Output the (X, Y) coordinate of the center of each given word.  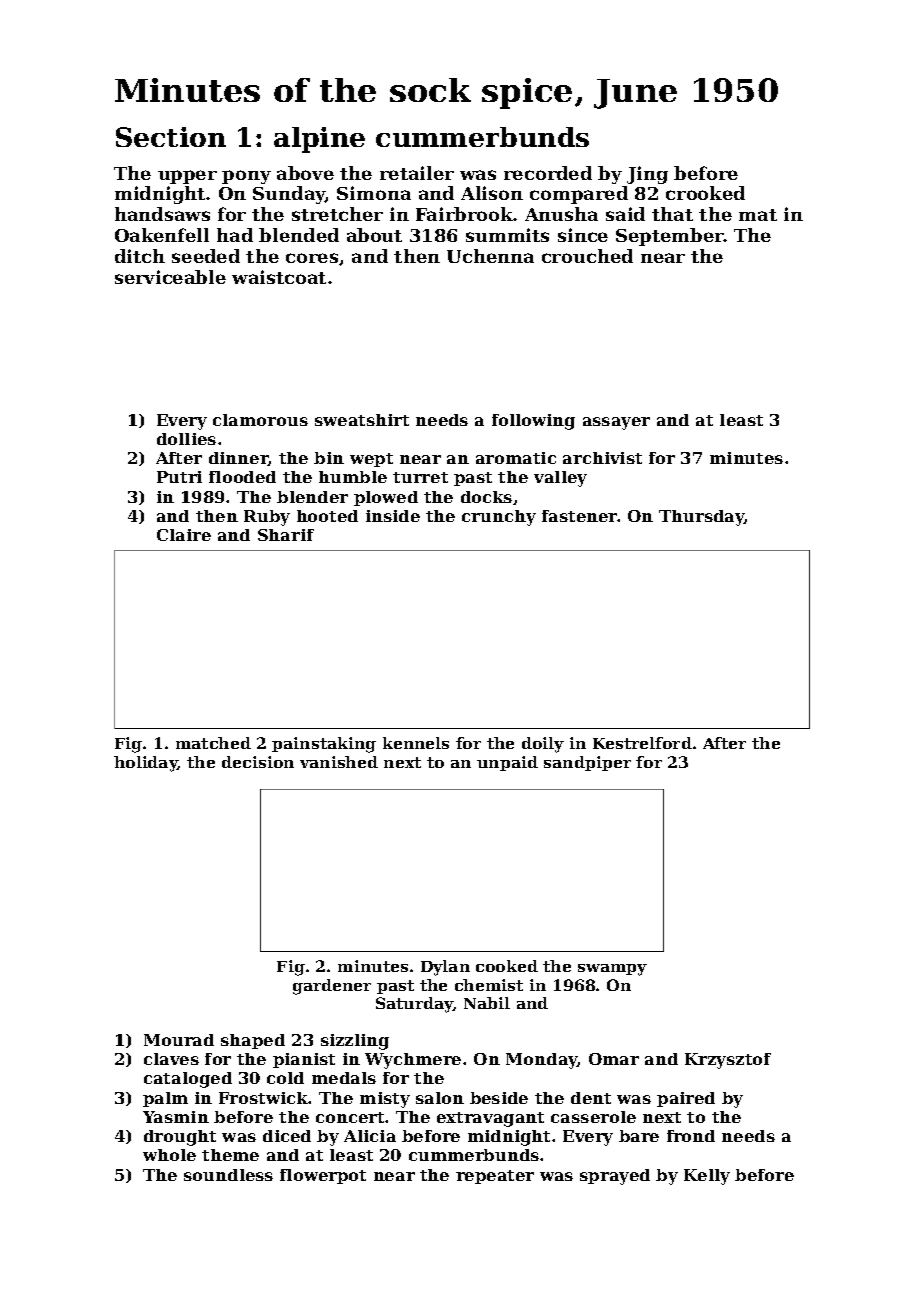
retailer (417, 173)
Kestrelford (642, 743)
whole (169, 1155)
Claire (184, 535)
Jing (647, 175)
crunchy (499, 518)
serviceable (170, 277)
